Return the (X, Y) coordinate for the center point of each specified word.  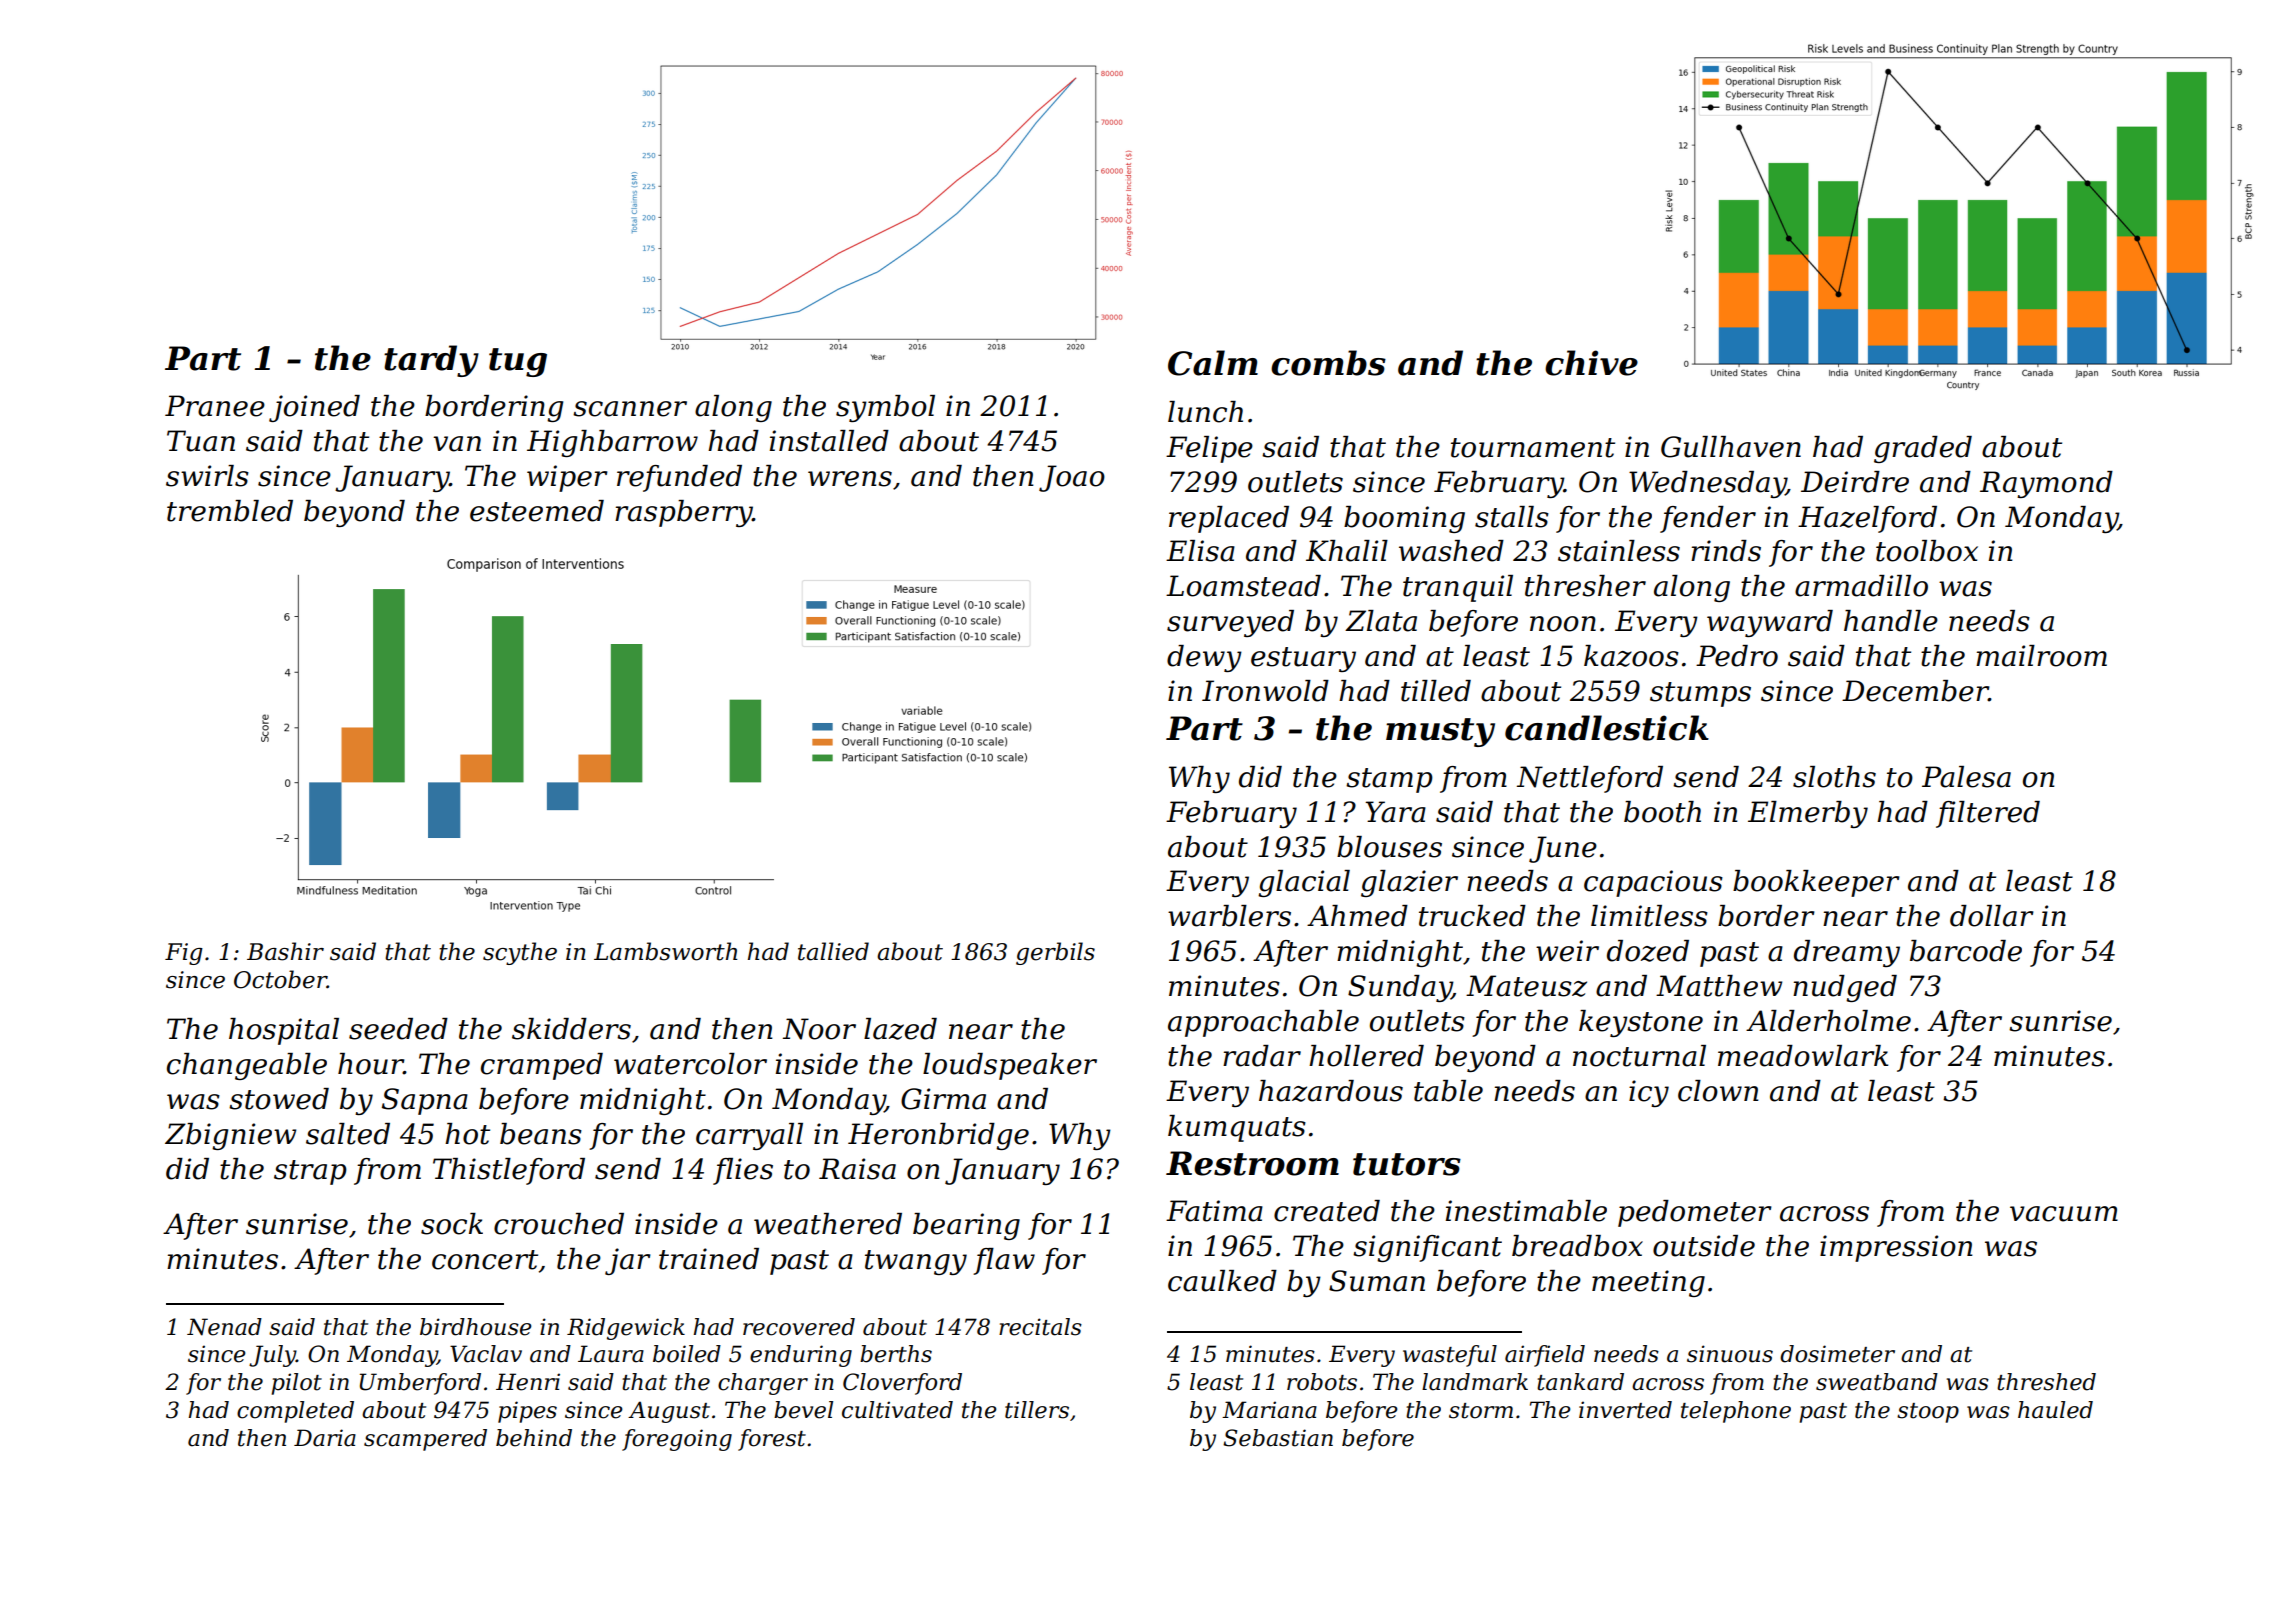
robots (1322, 1382)
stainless (1619, 551)
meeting (1648, 1283)
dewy (1204, 658)
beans (541, 1134)
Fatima (1214, 1211)
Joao (1072, 478)
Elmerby (1808, 814)
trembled (230, 511)
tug (518, 362)
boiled (687, 1354)
